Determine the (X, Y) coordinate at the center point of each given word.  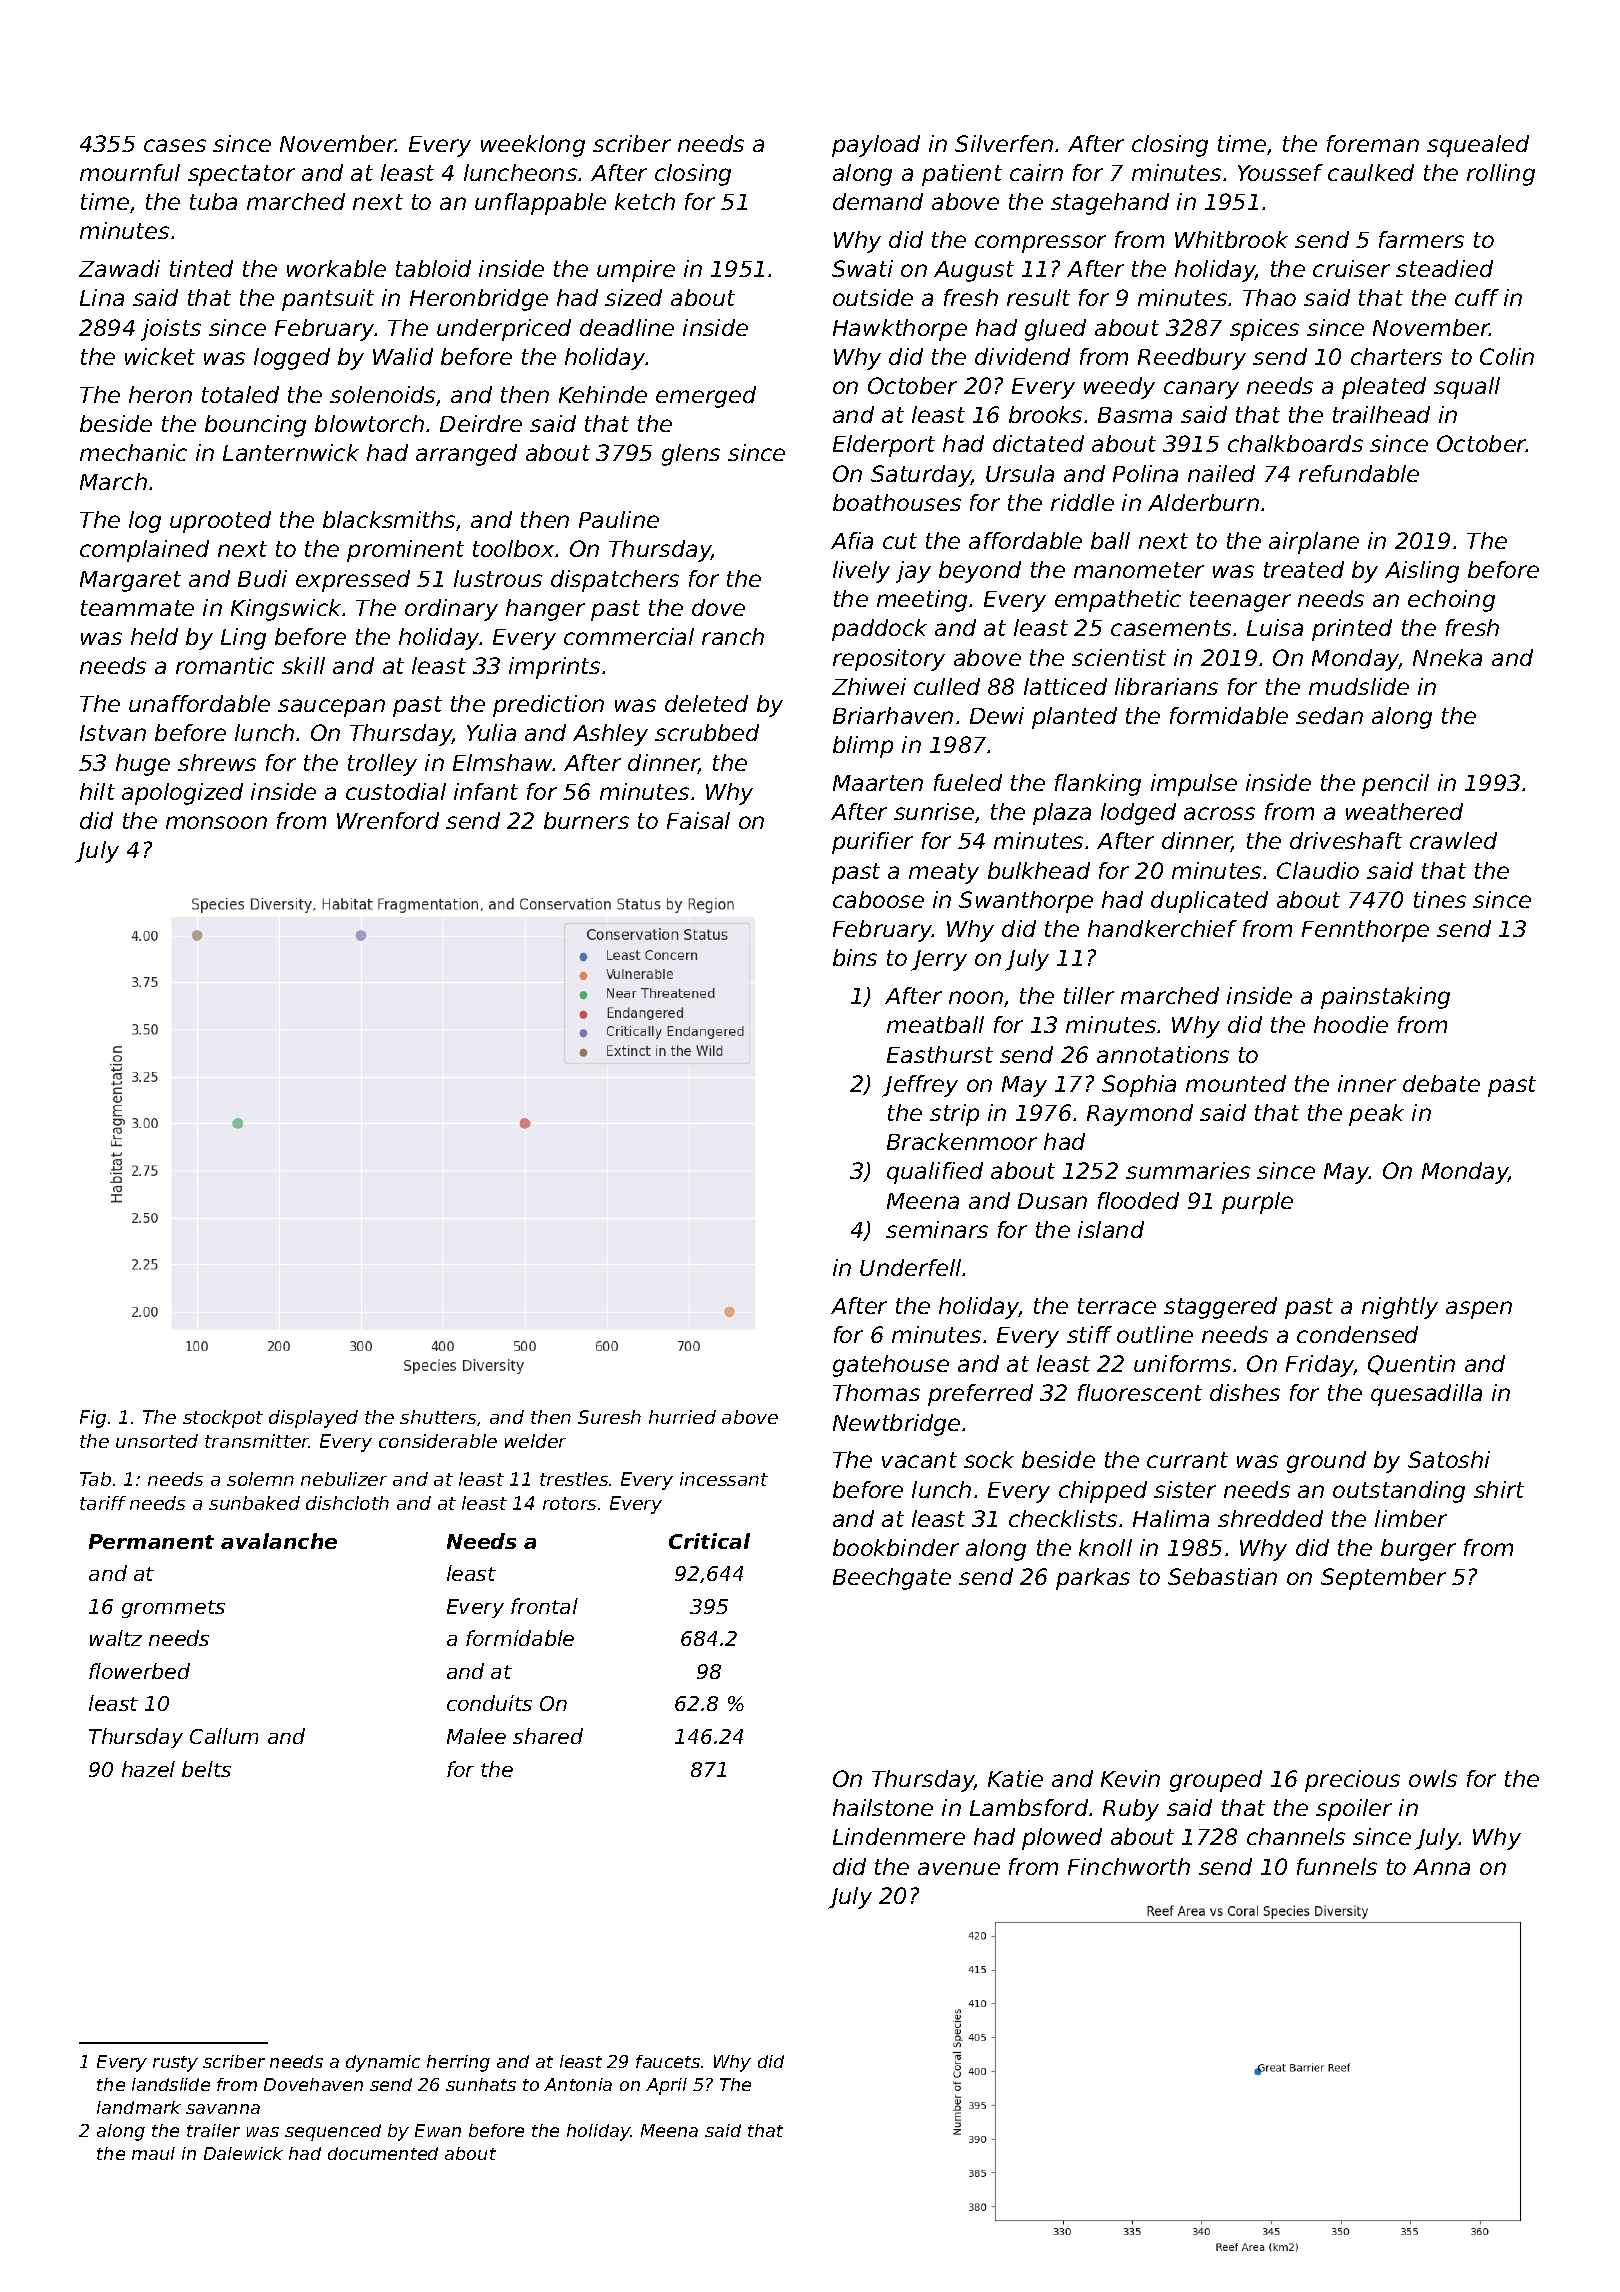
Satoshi (1449, 1459)
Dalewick (243, 2153)
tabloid (433, 268)
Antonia (578, 2084)
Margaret (130, 581)
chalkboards (1295, 443)
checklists (1063, 1518)
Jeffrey (920, 1086)
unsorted (157, 1441)
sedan (1329, 715)
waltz (116, 1638)
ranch (733, 636)
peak (1376, 1115)
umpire (636, 271)
